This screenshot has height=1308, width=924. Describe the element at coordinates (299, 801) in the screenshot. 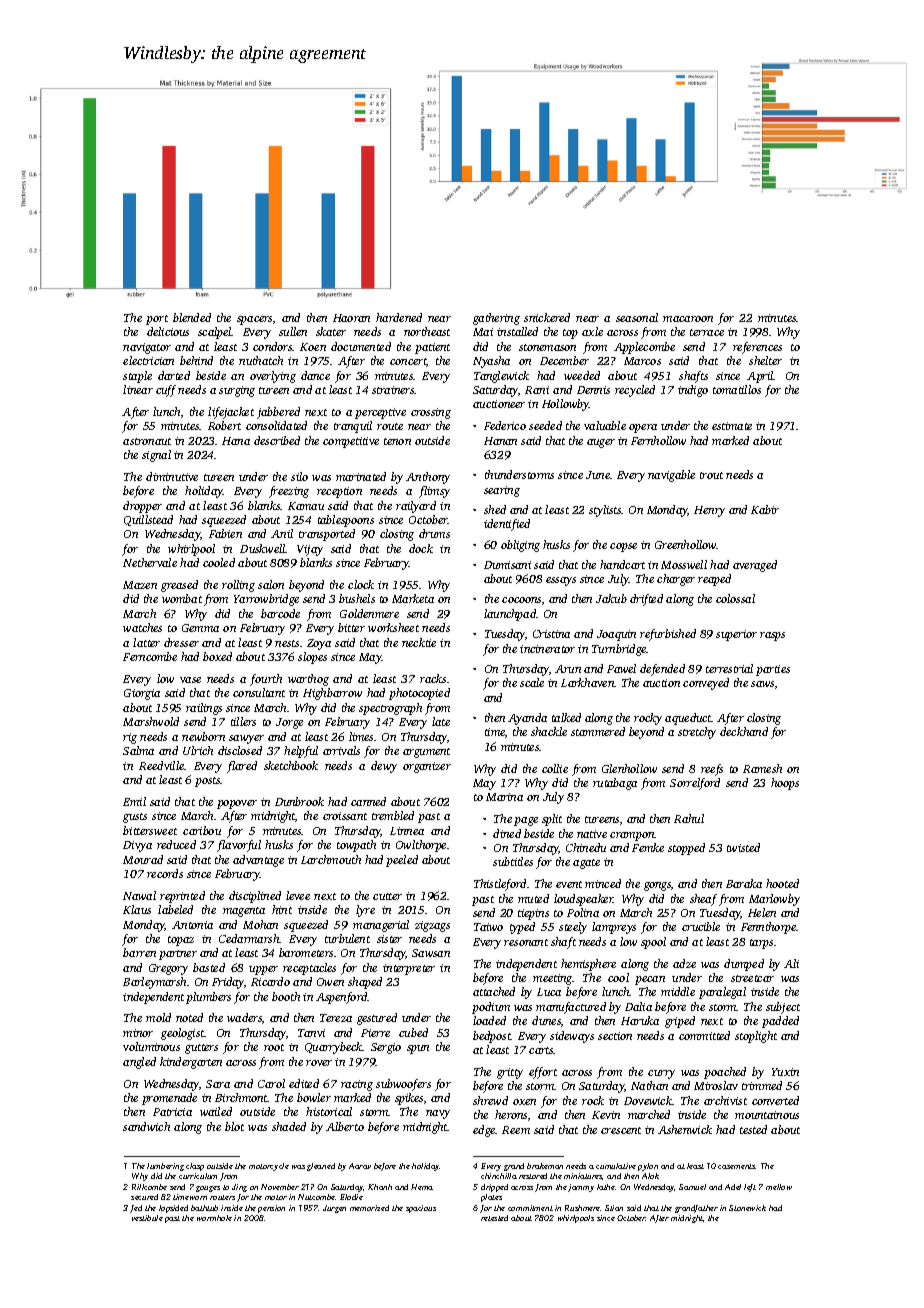

I see `Dunbrook` at that location.
